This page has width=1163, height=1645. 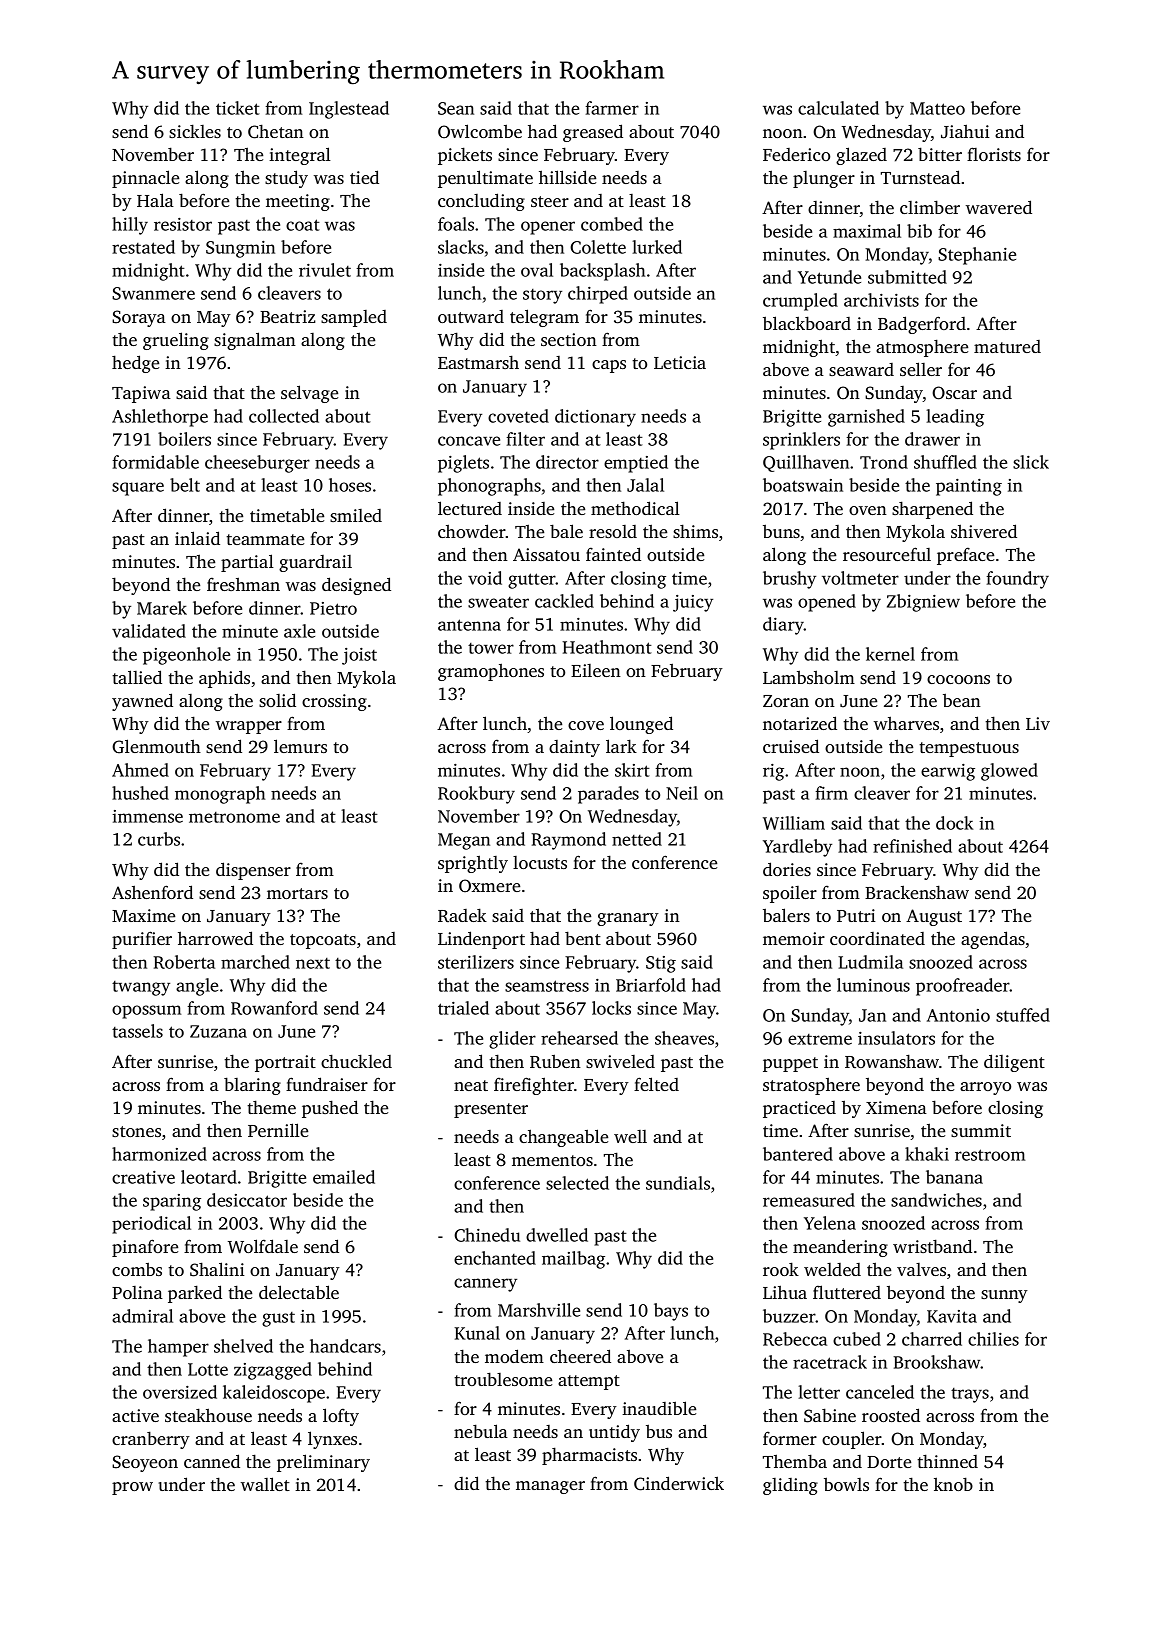 What do you see at coordinates (135, 1415) in the page?
I see `active` at bounding box center [135, 1415].
